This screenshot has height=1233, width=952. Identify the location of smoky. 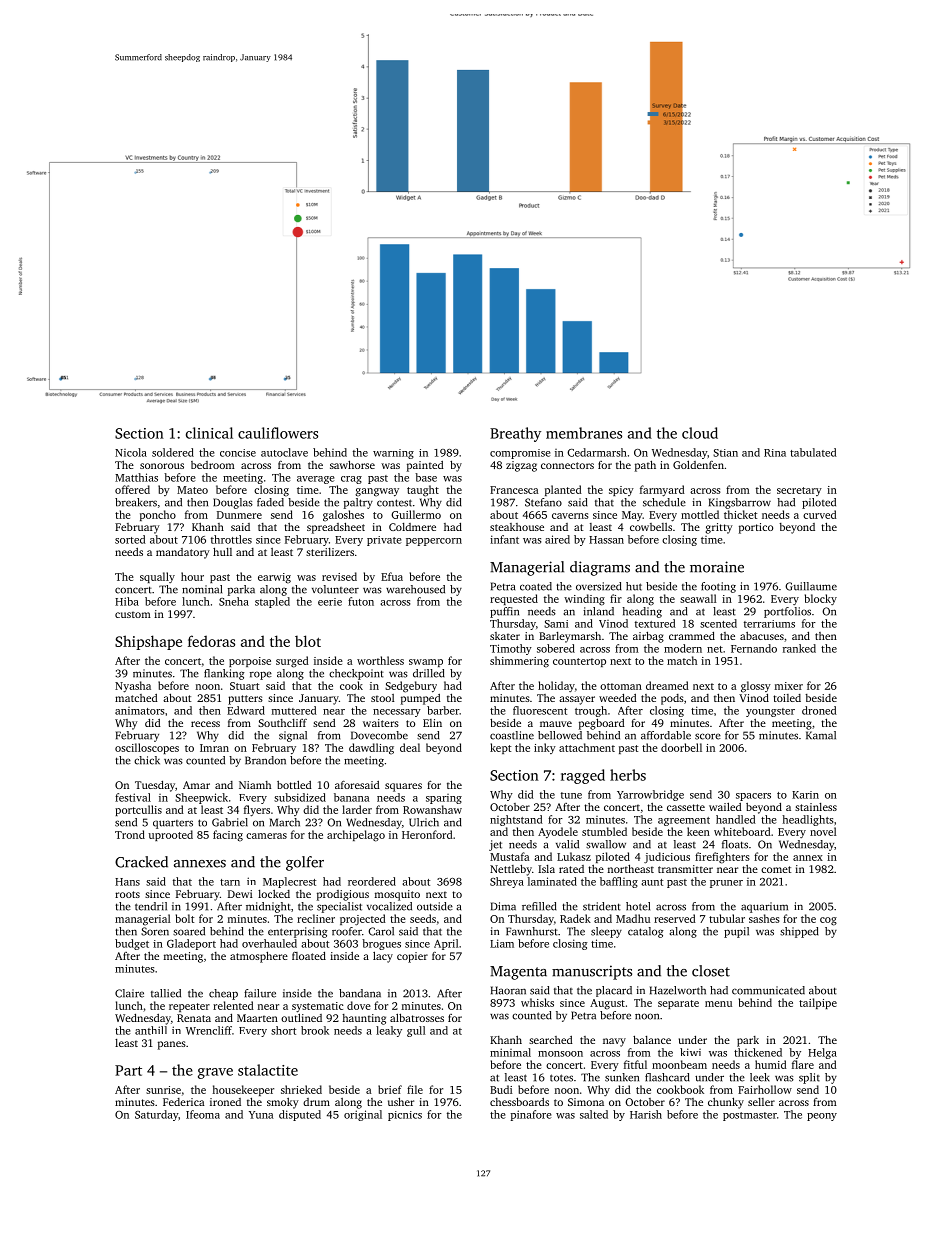
(283, 1103).
